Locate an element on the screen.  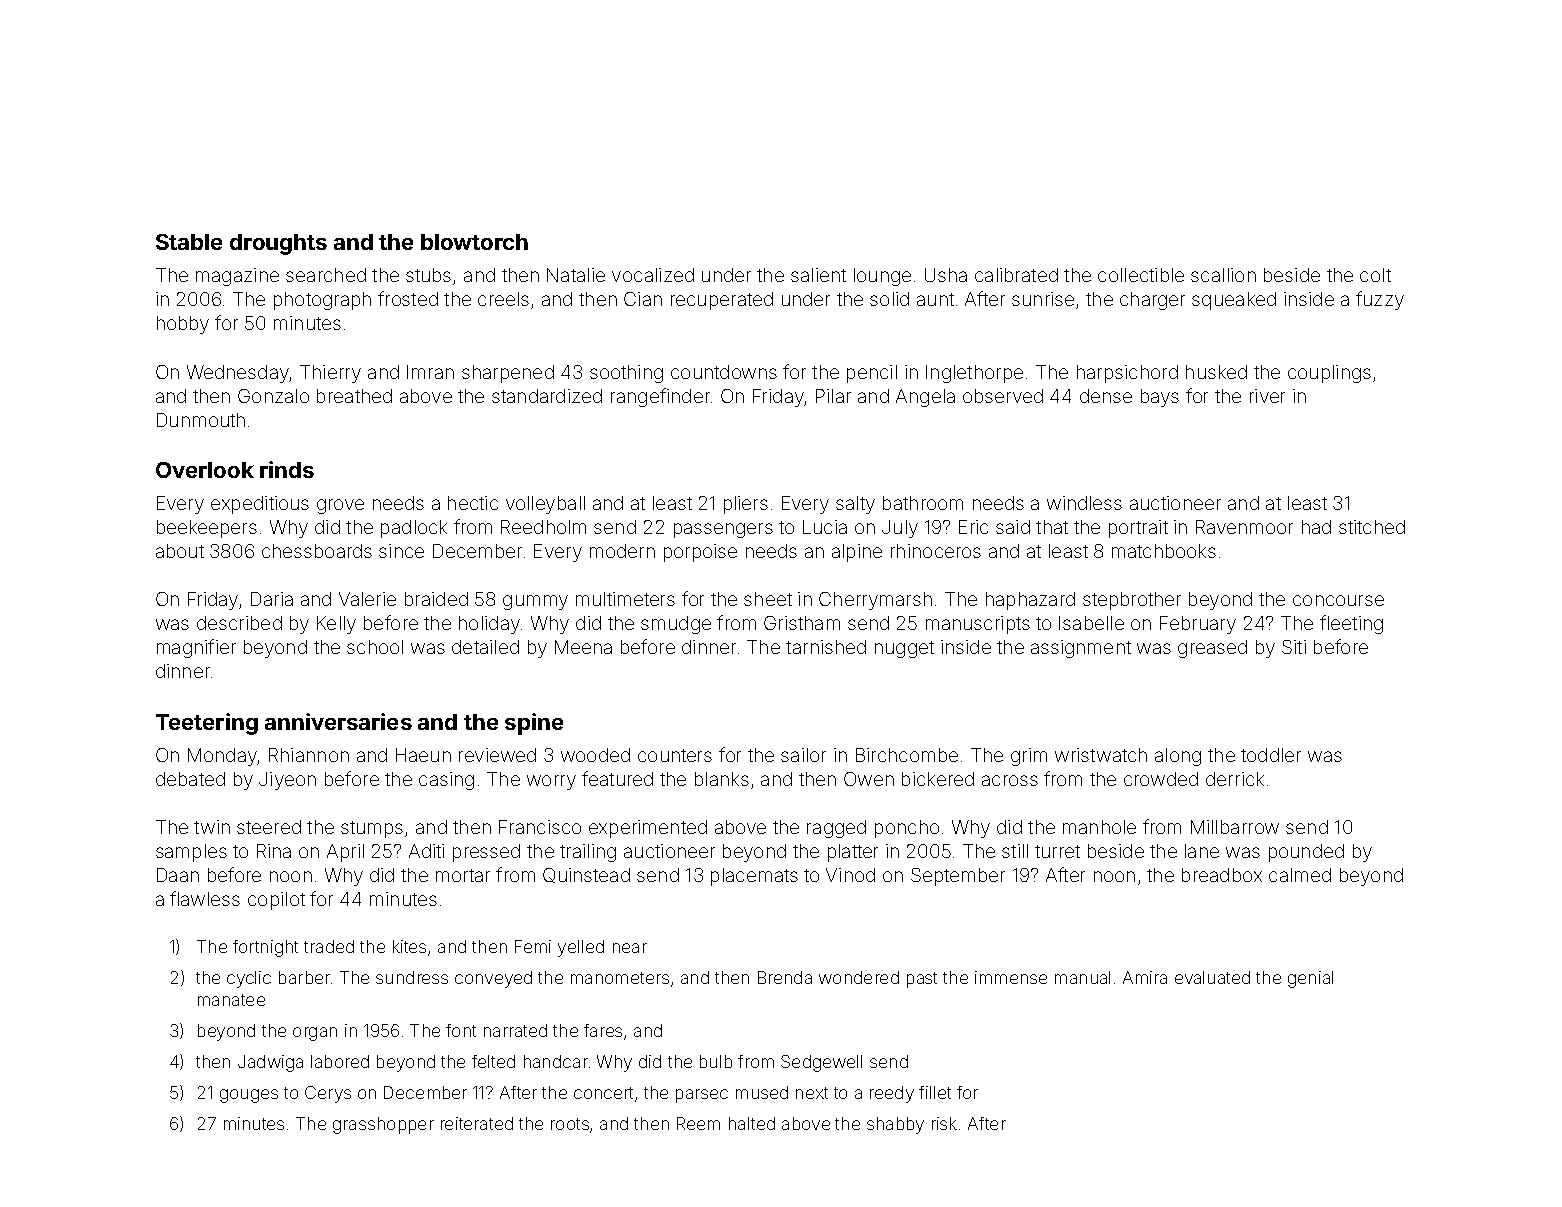
Angela is located at coordinates (925, 398).
